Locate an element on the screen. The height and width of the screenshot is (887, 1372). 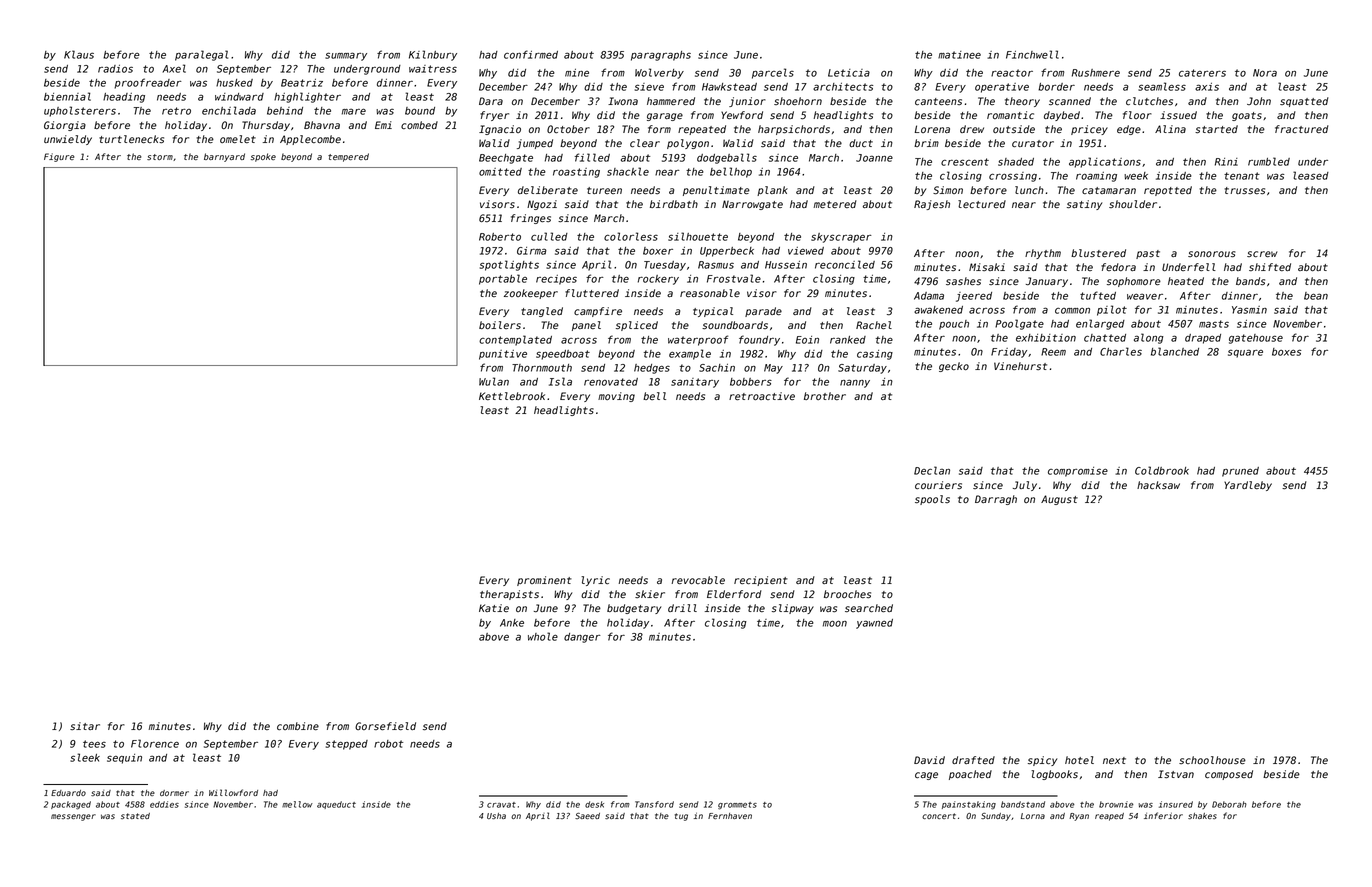
tug is located at coordinates (681, 817).
